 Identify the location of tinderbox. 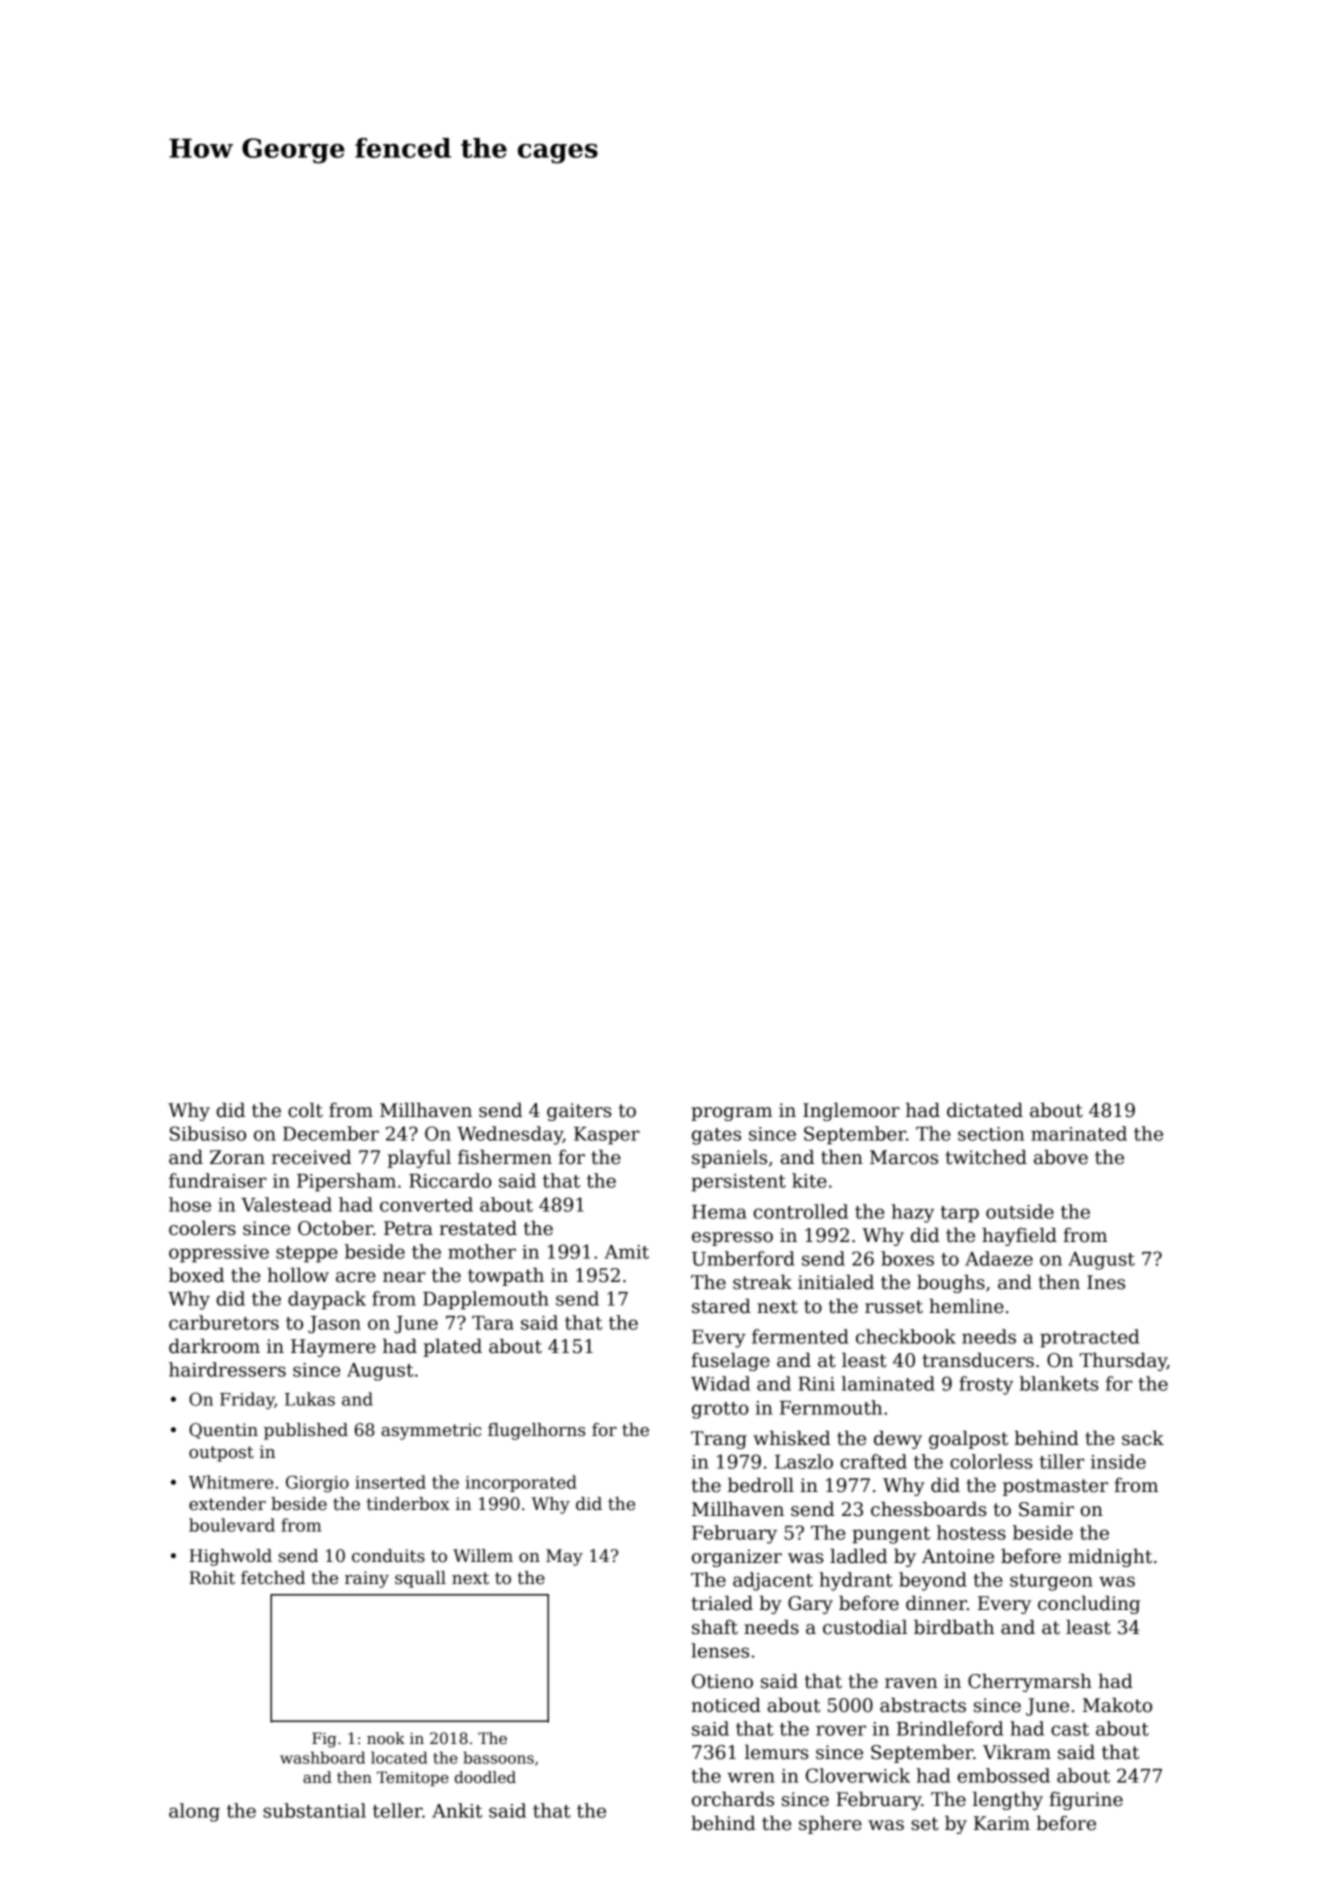
(408, 1504).
